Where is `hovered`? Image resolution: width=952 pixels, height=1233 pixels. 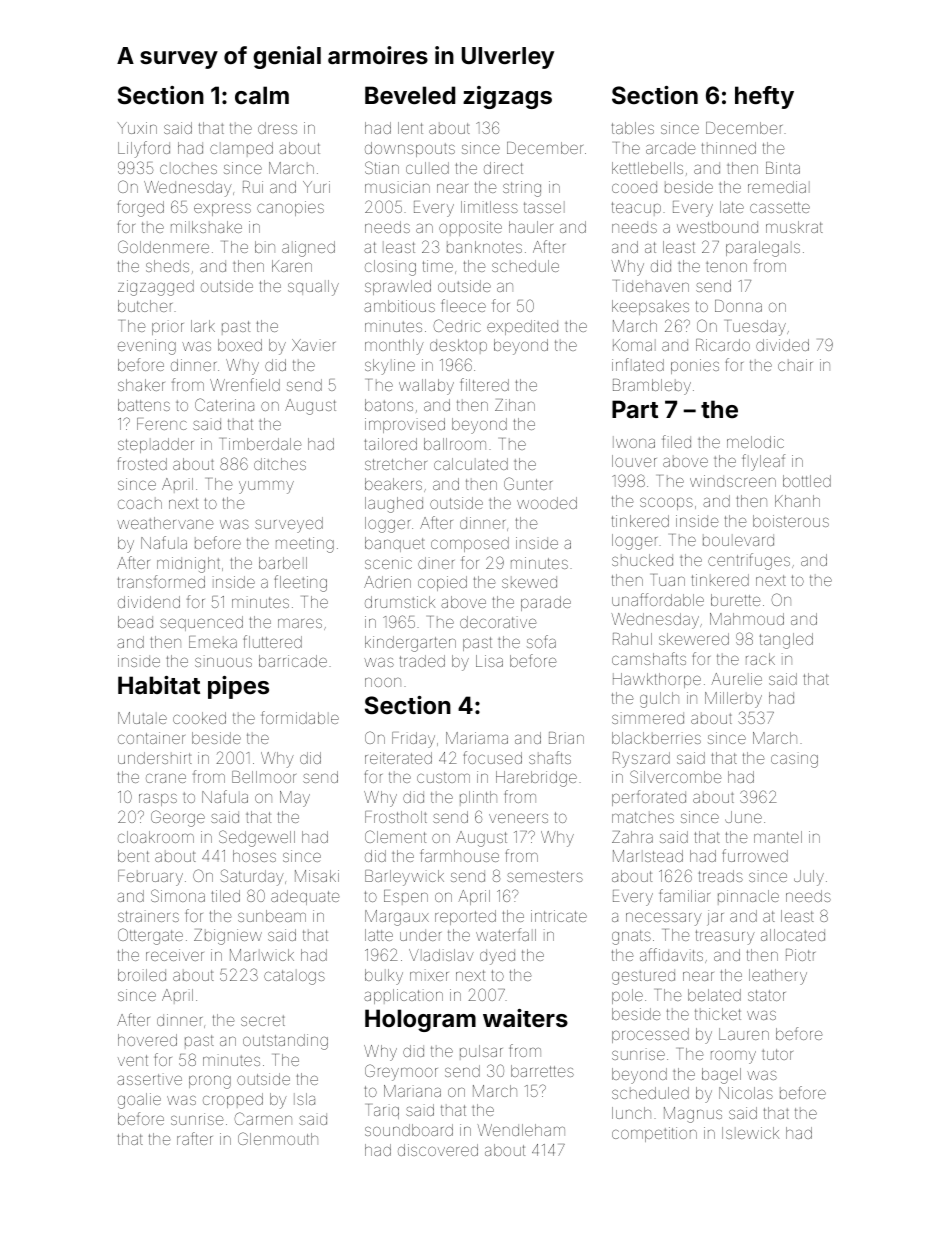 hovered is located at coordinates (147, 1040).
